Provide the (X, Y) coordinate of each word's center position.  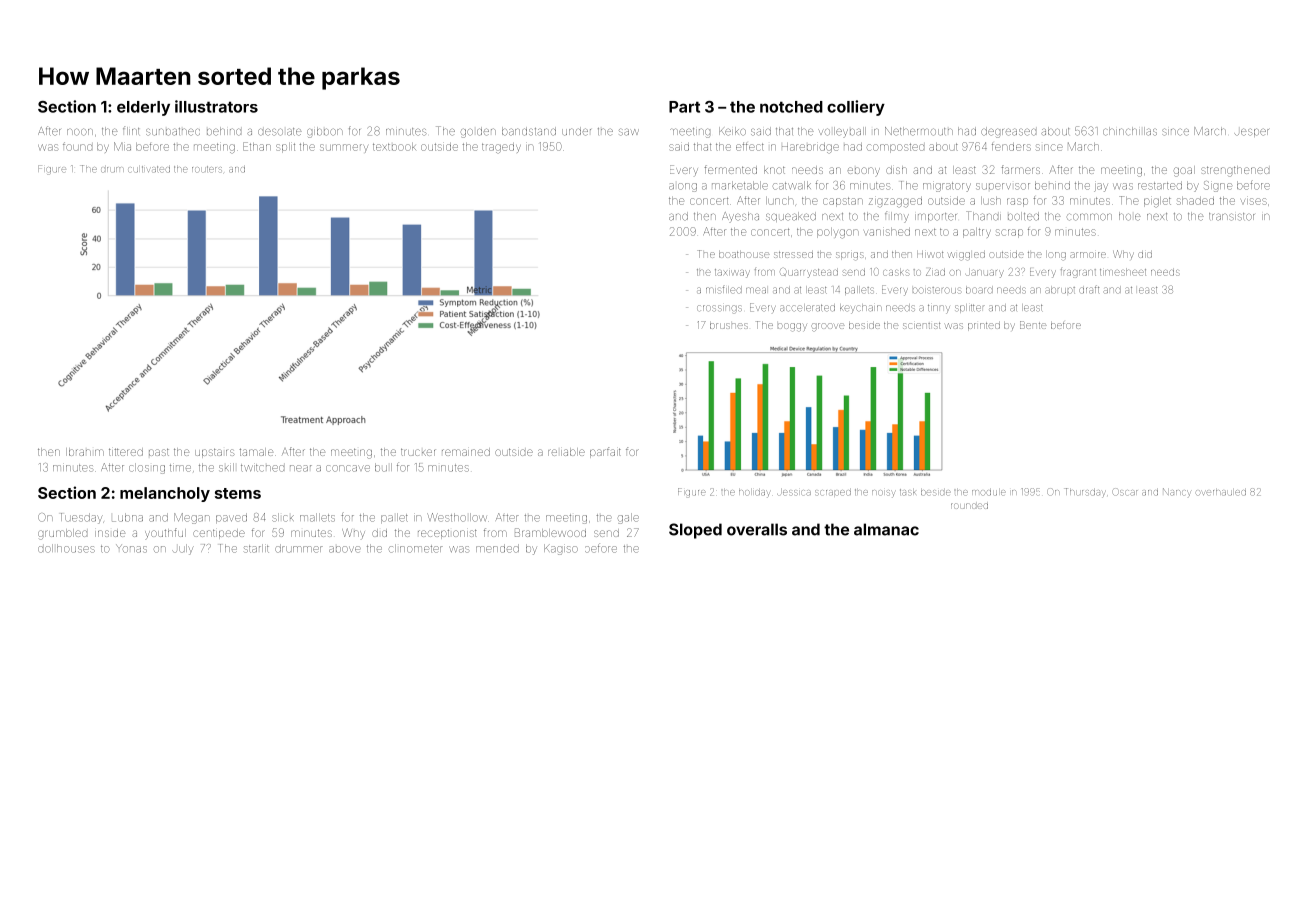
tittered (126, 452)
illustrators (216, 106)
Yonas (131, 548)
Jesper (1251, 132)
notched (791, 107)
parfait (605, 452)
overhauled (1221, 493)
